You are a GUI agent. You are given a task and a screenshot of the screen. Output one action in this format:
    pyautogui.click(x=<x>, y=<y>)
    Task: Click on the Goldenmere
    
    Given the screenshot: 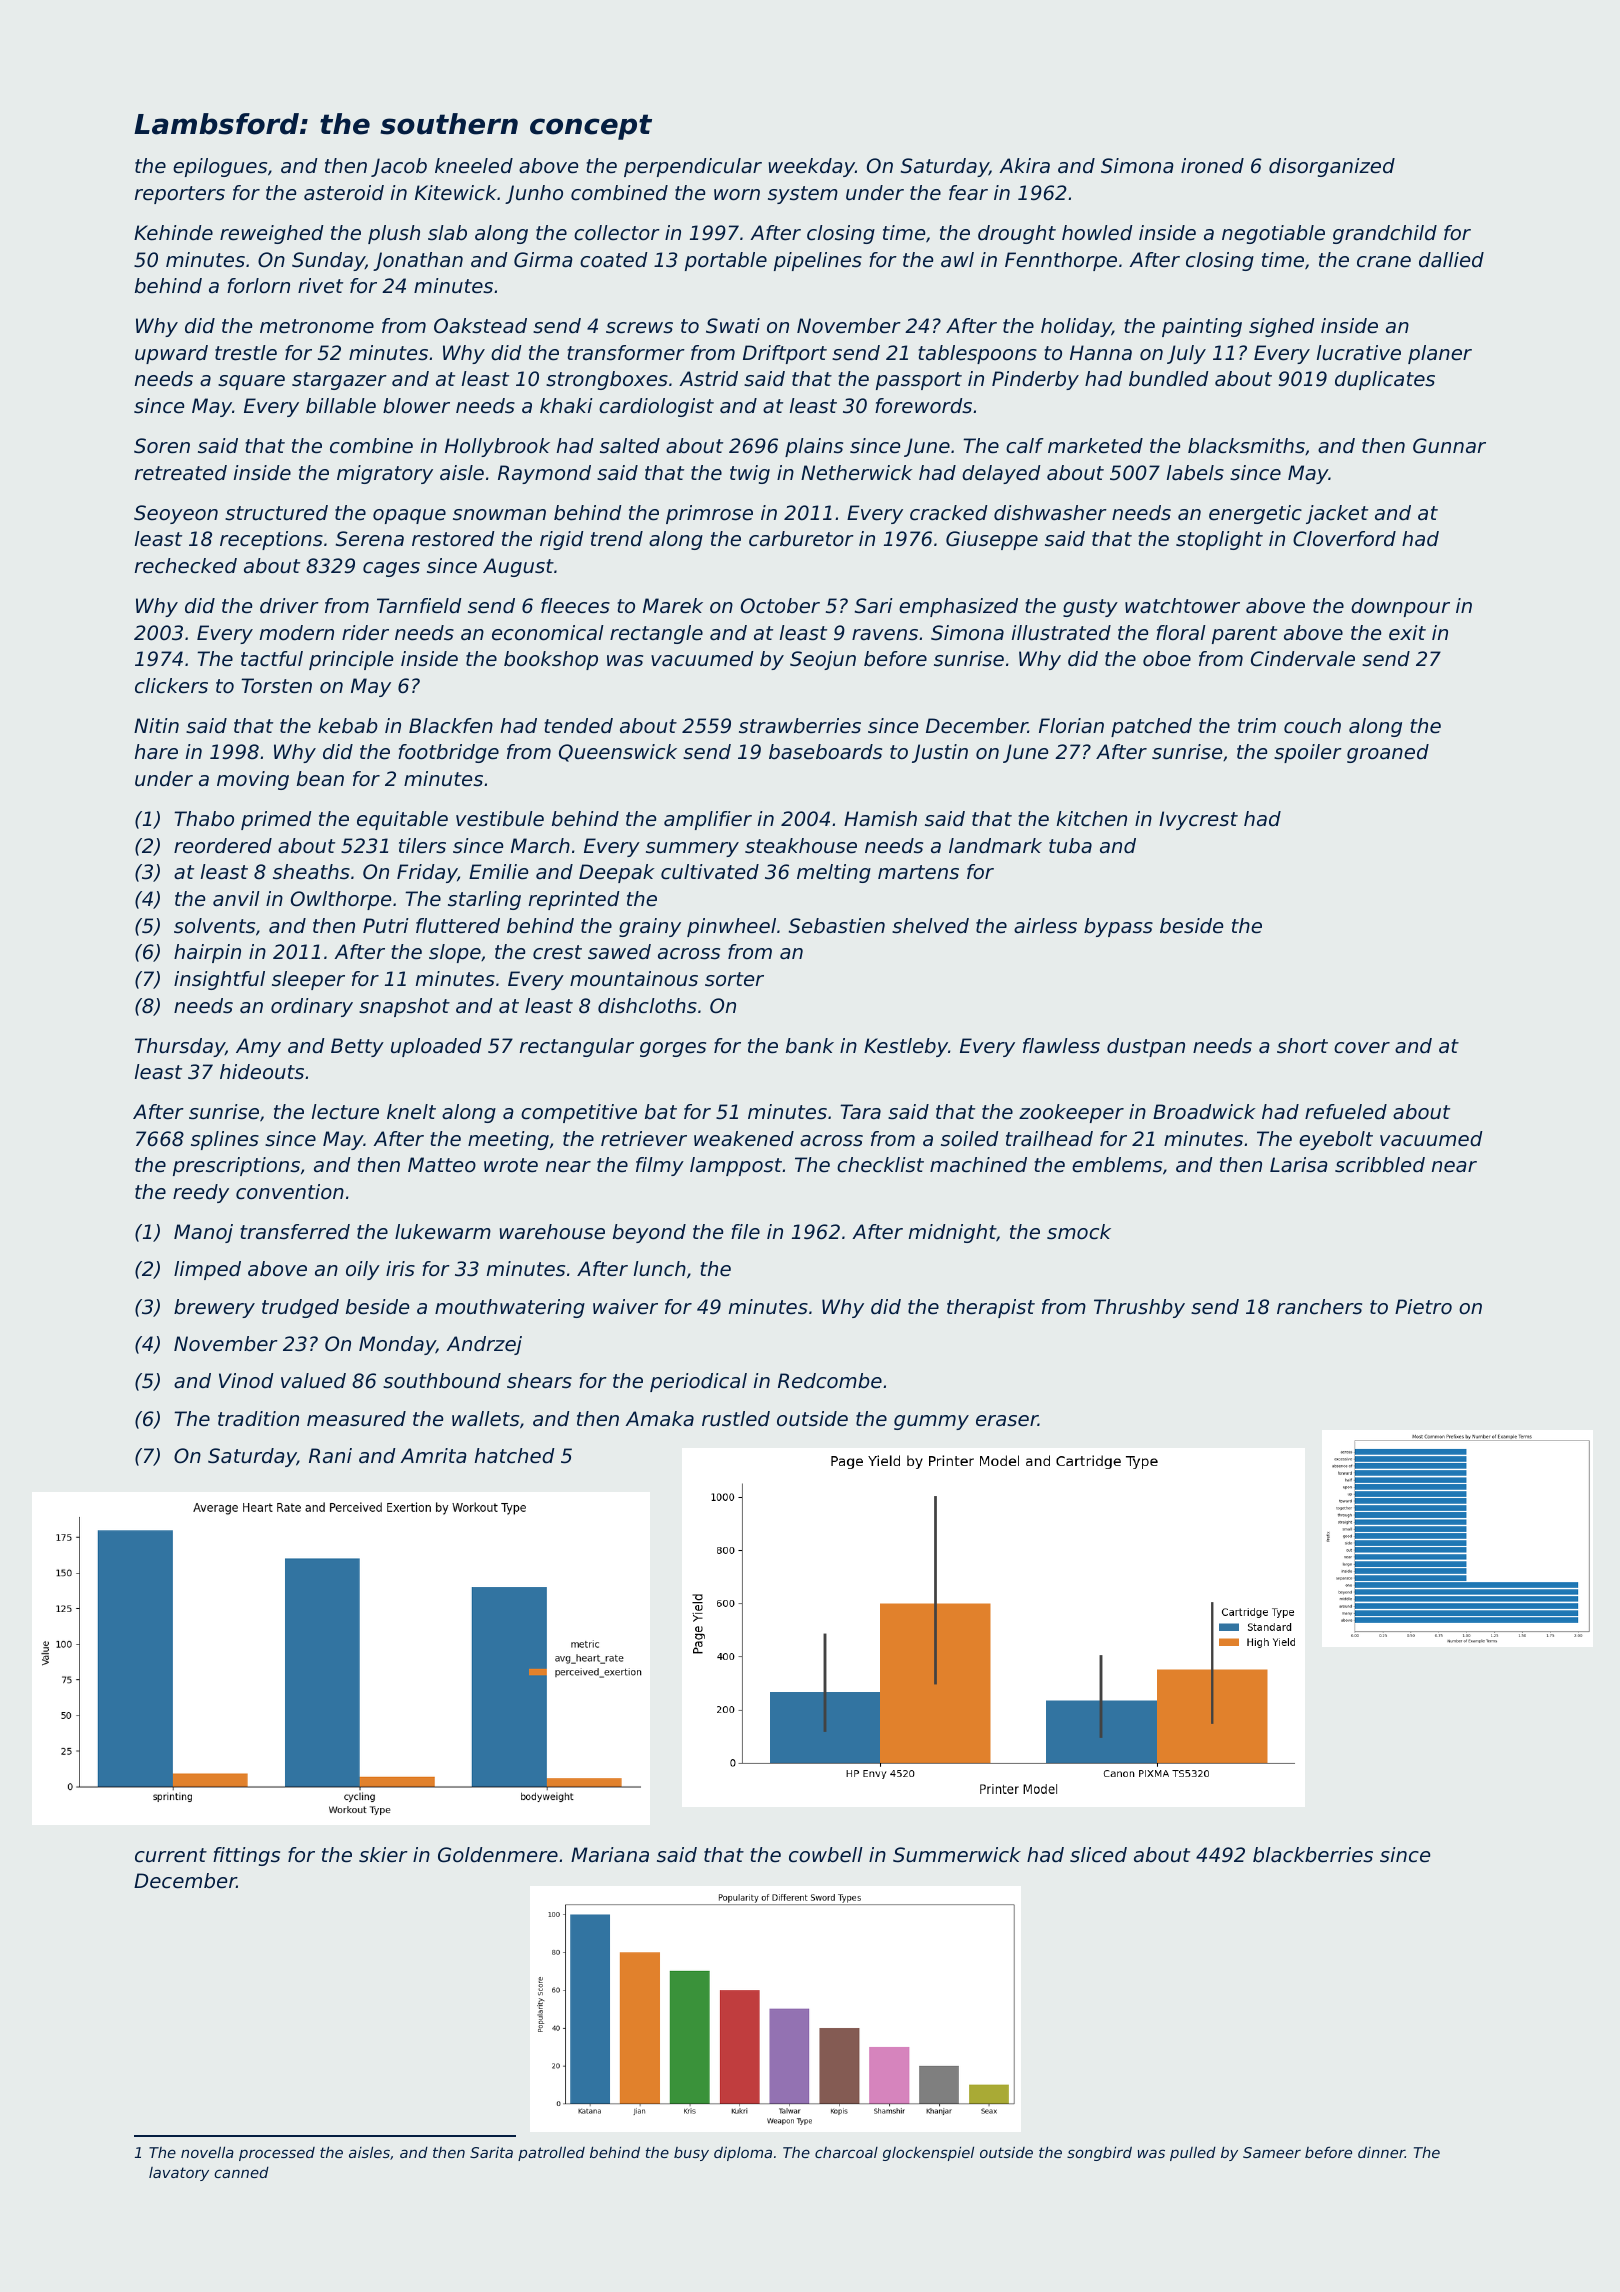 What is the action you would take?
    pyautogui.click(x=498, y=1855)
